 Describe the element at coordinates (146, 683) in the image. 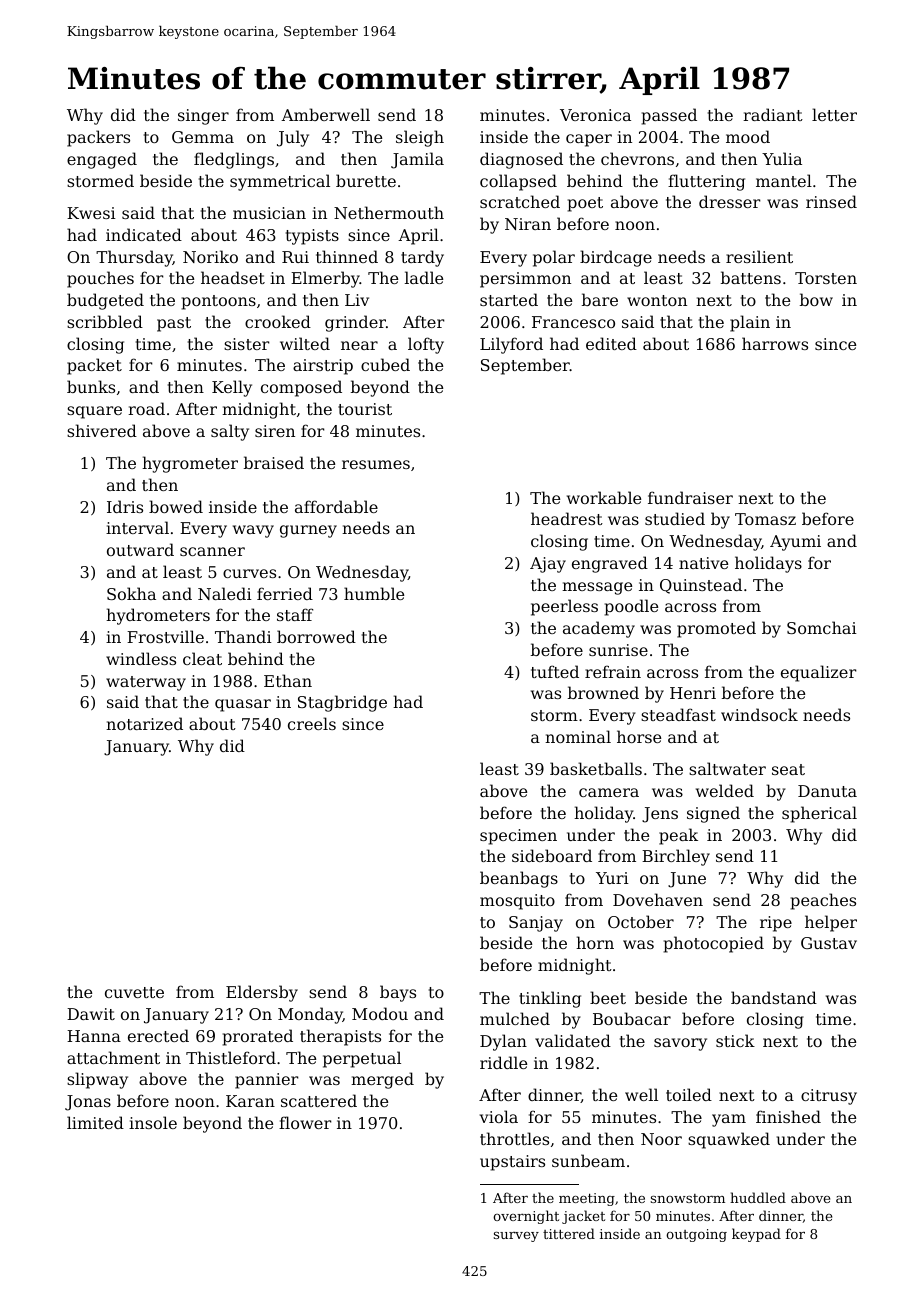

I see `waterway` at that location.
